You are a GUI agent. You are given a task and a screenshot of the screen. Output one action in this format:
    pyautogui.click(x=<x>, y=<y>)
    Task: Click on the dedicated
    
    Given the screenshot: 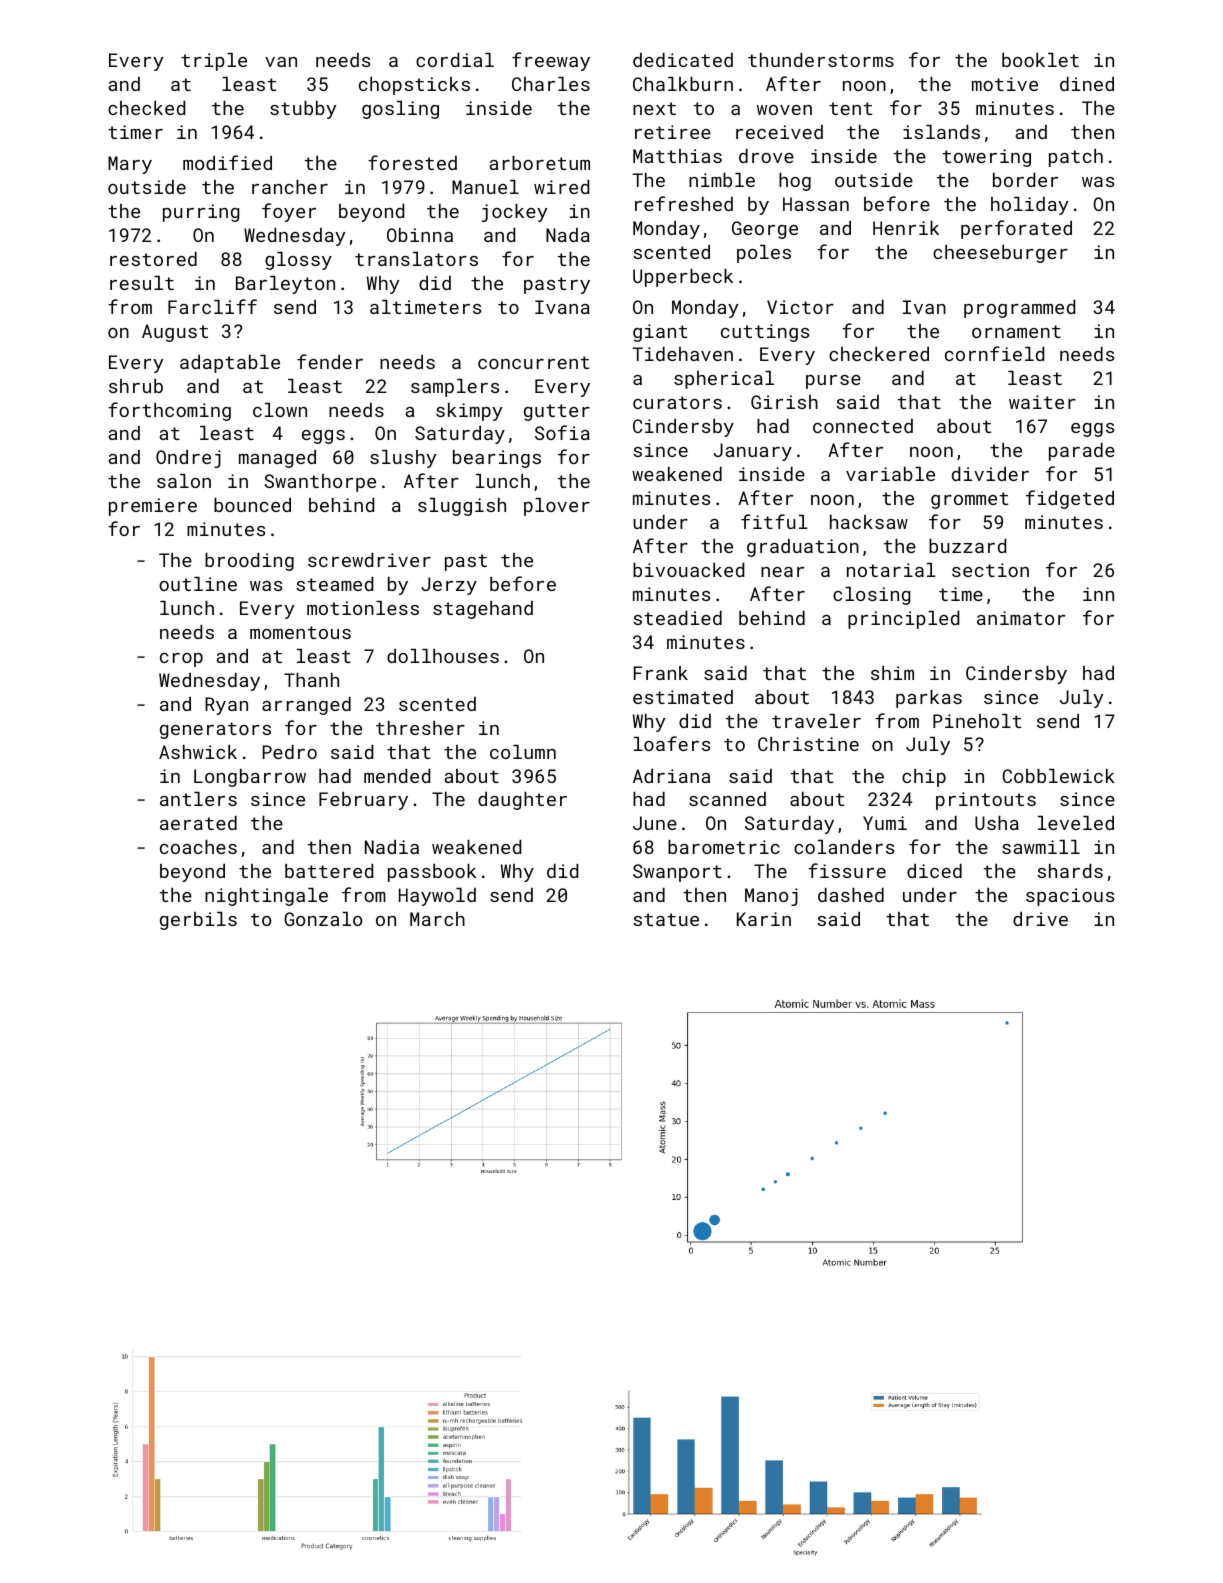 What is the action you would take?
    pyautogui.click(x=683, y=60)
